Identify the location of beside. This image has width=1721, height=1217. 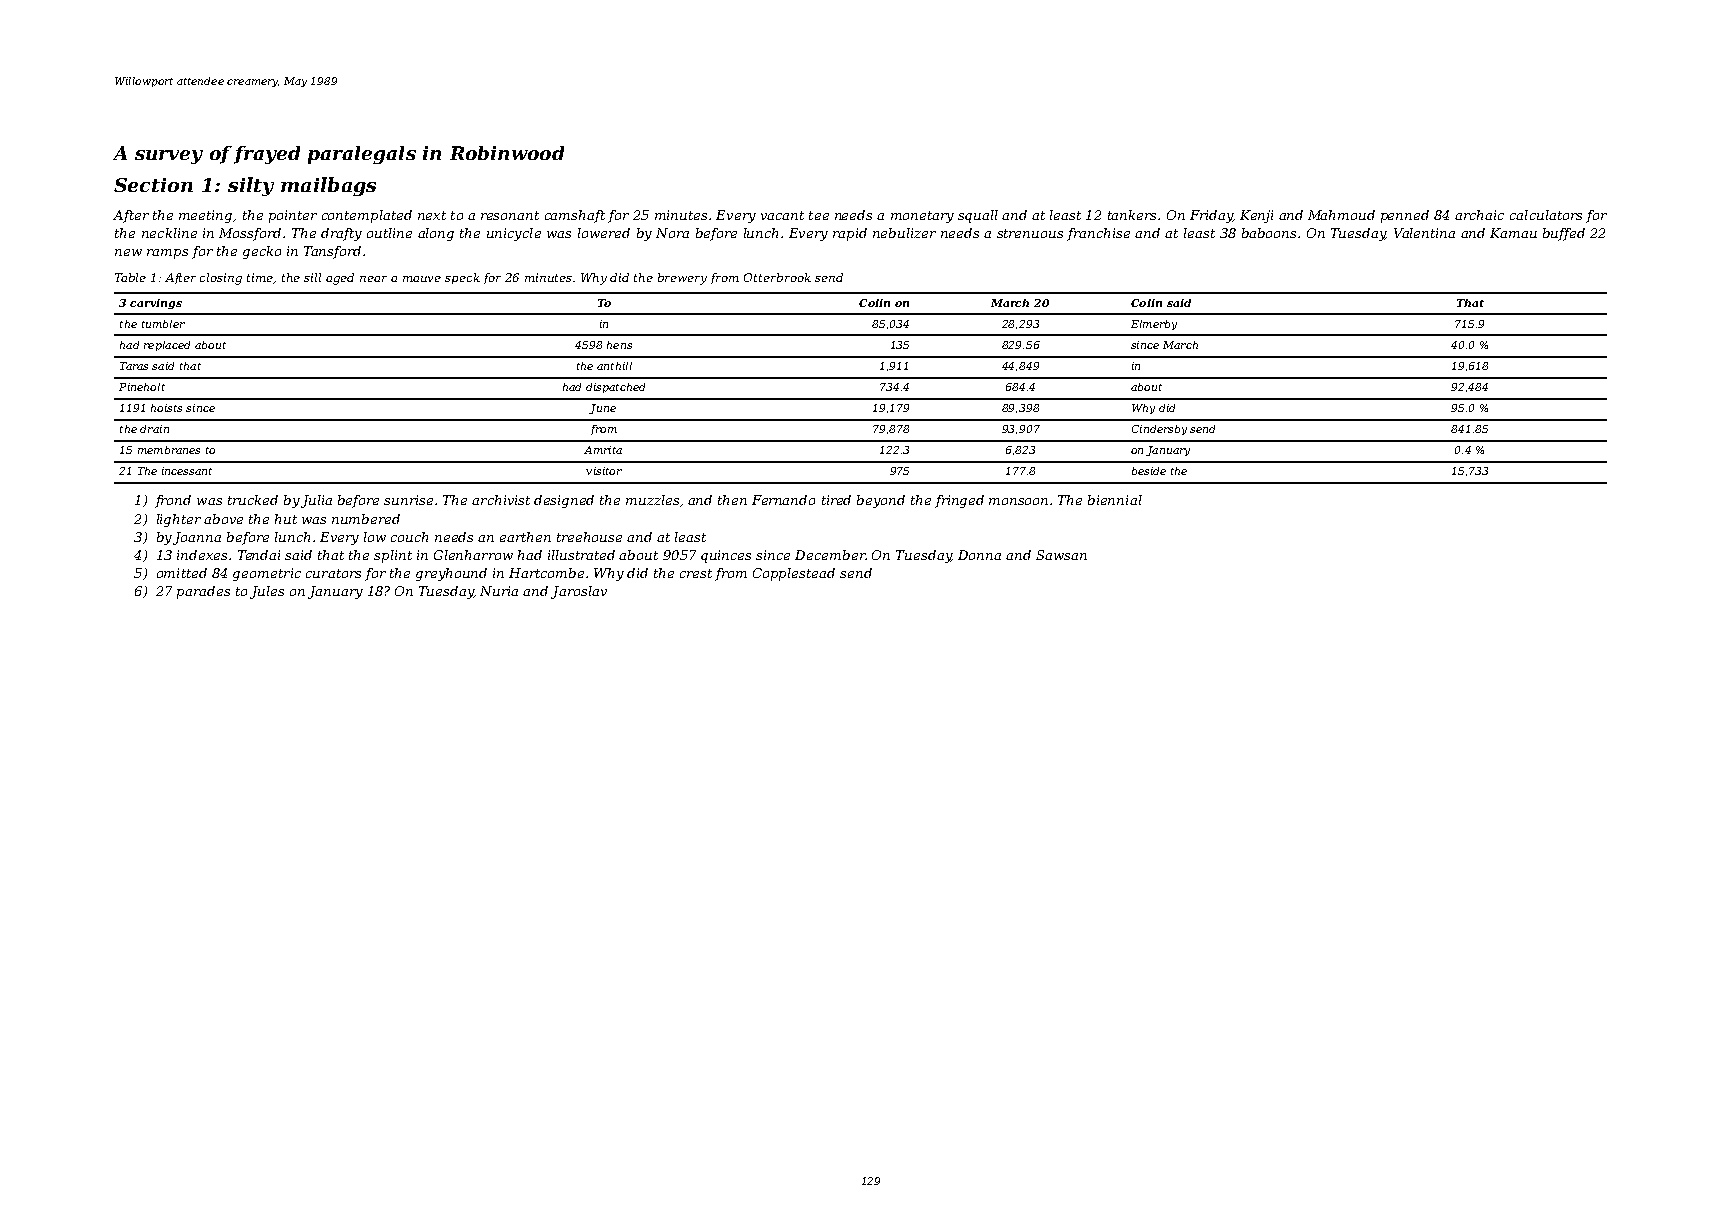
(1149, 471).
